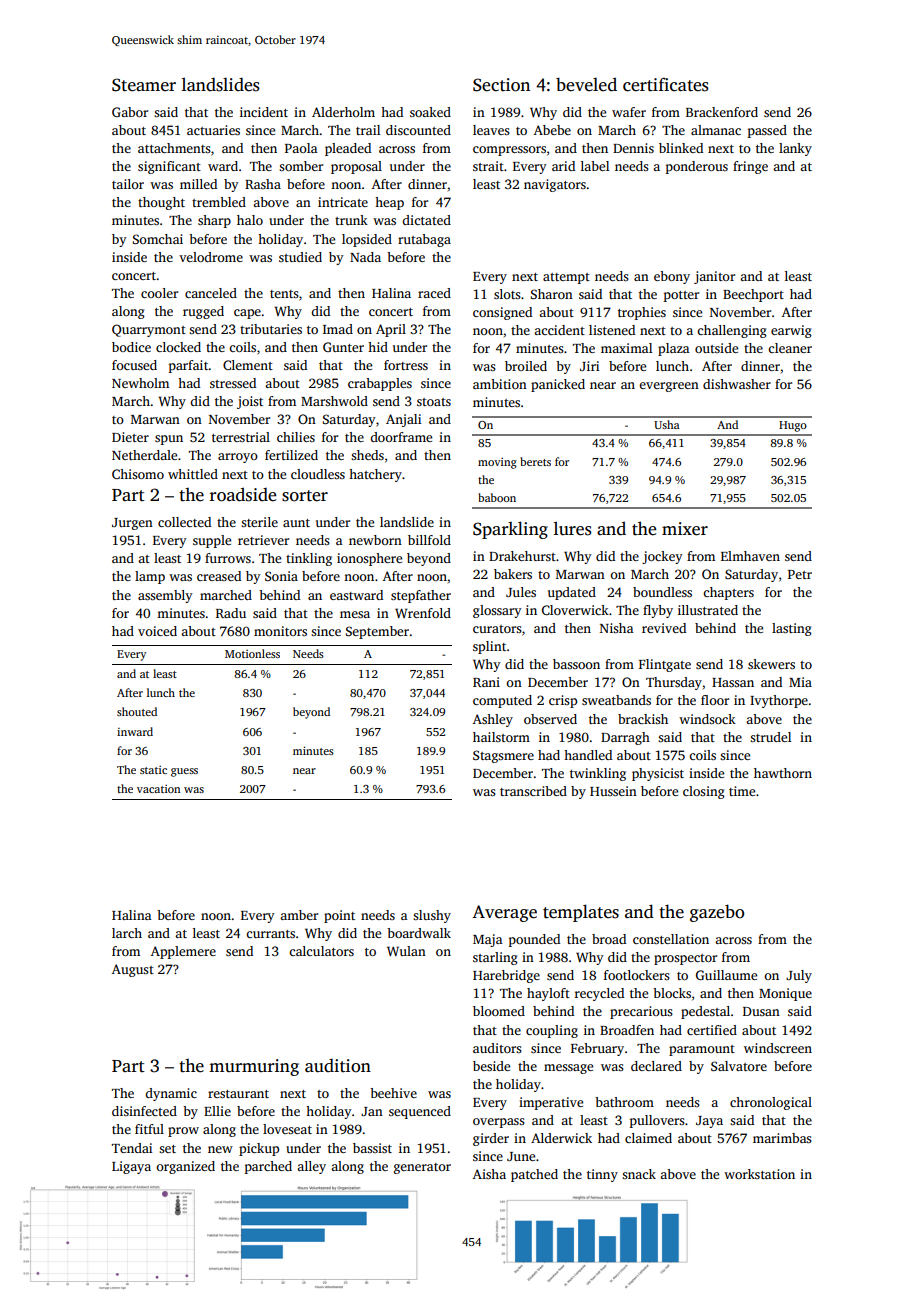  What do you see at coordinates (434, 293) in the screenshot?
I see `raced` at bounding box center [434, 293].
